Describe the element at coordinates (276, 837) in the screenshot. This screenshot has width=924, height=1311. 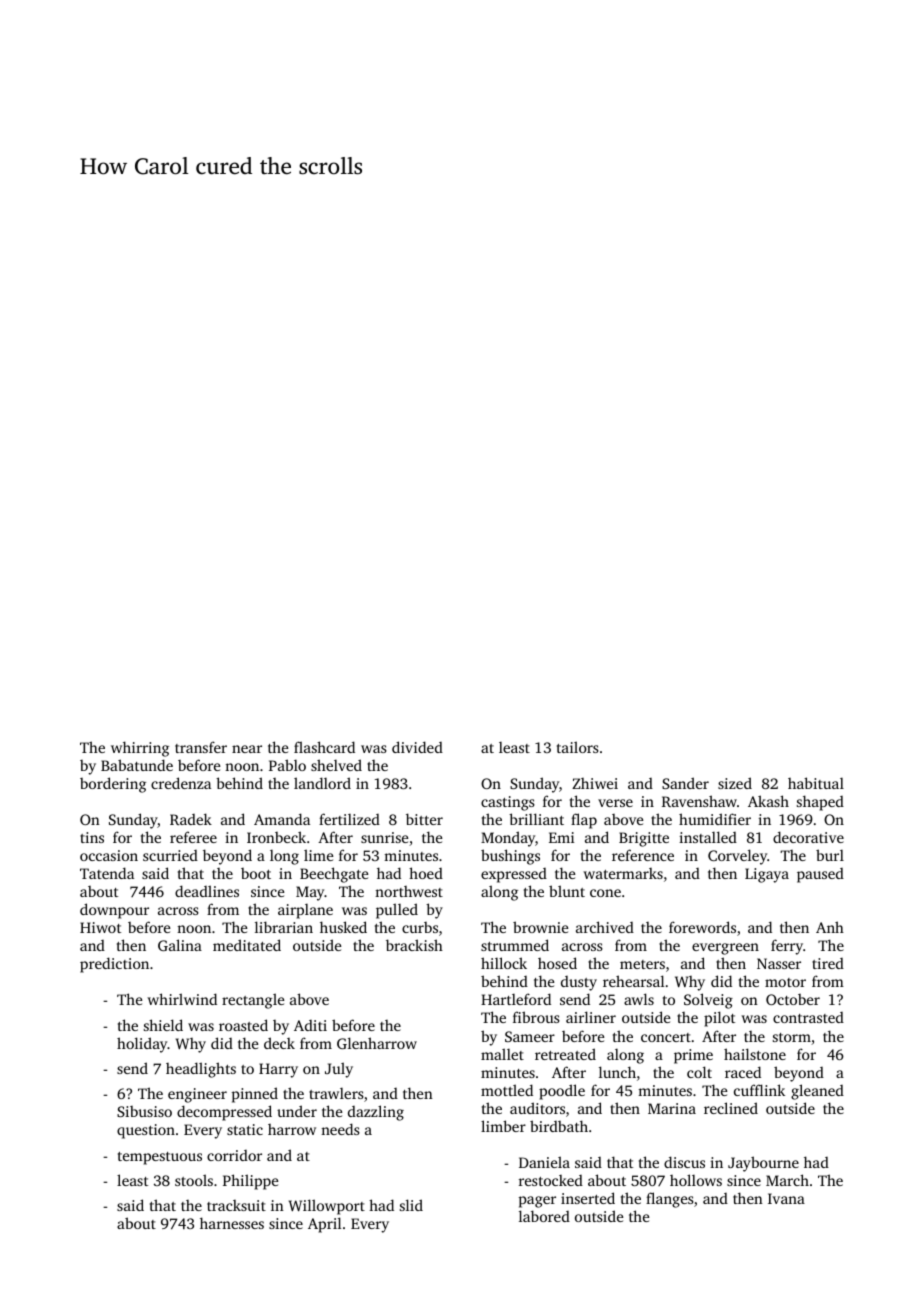
I see `Ironbeck` at that location.
